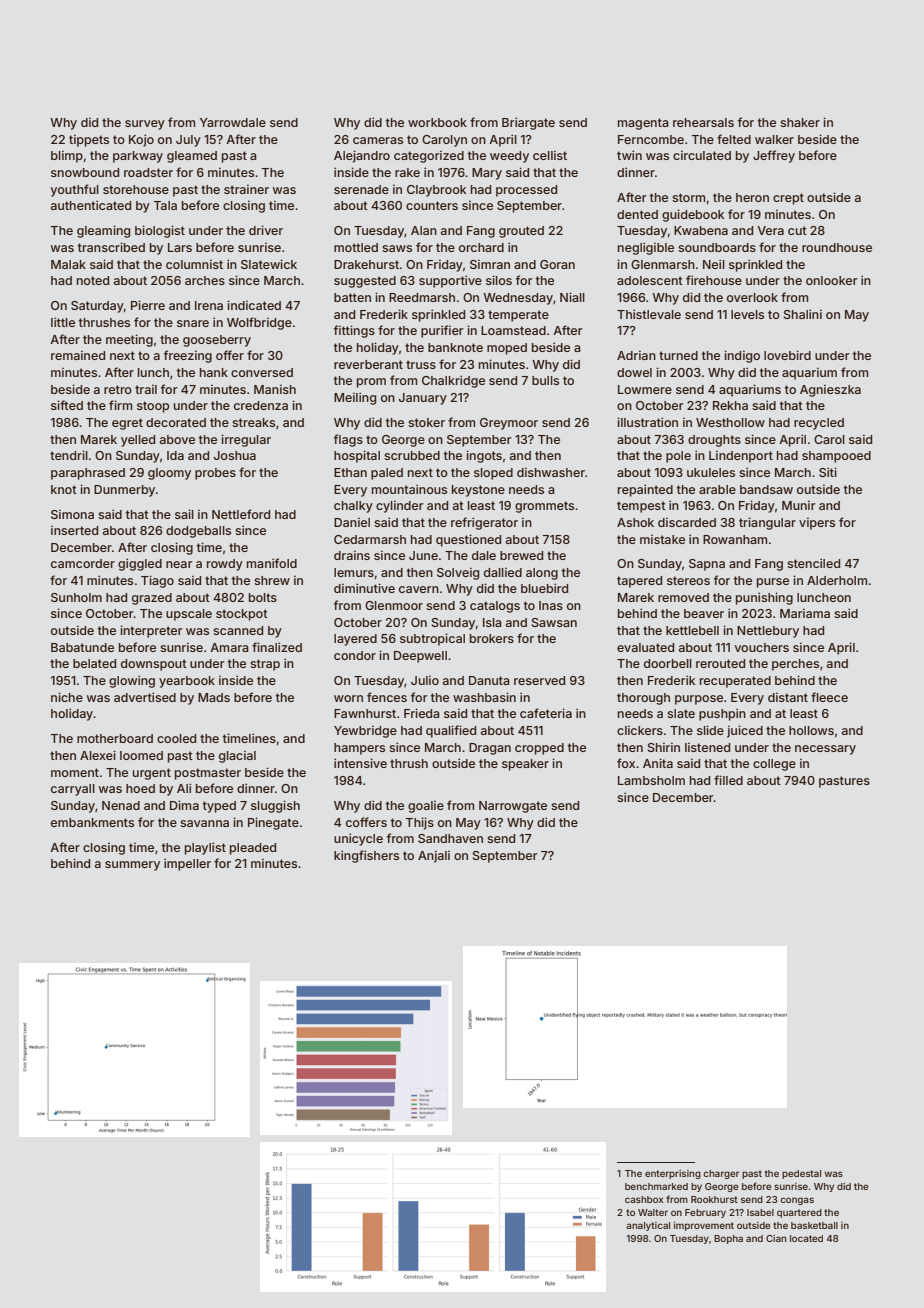 This screenshot has width=924, height=1308. What do you see at coordinates (434, 856) in the screenshot?
I see `Anjali` at bounding box center [434, 856].
